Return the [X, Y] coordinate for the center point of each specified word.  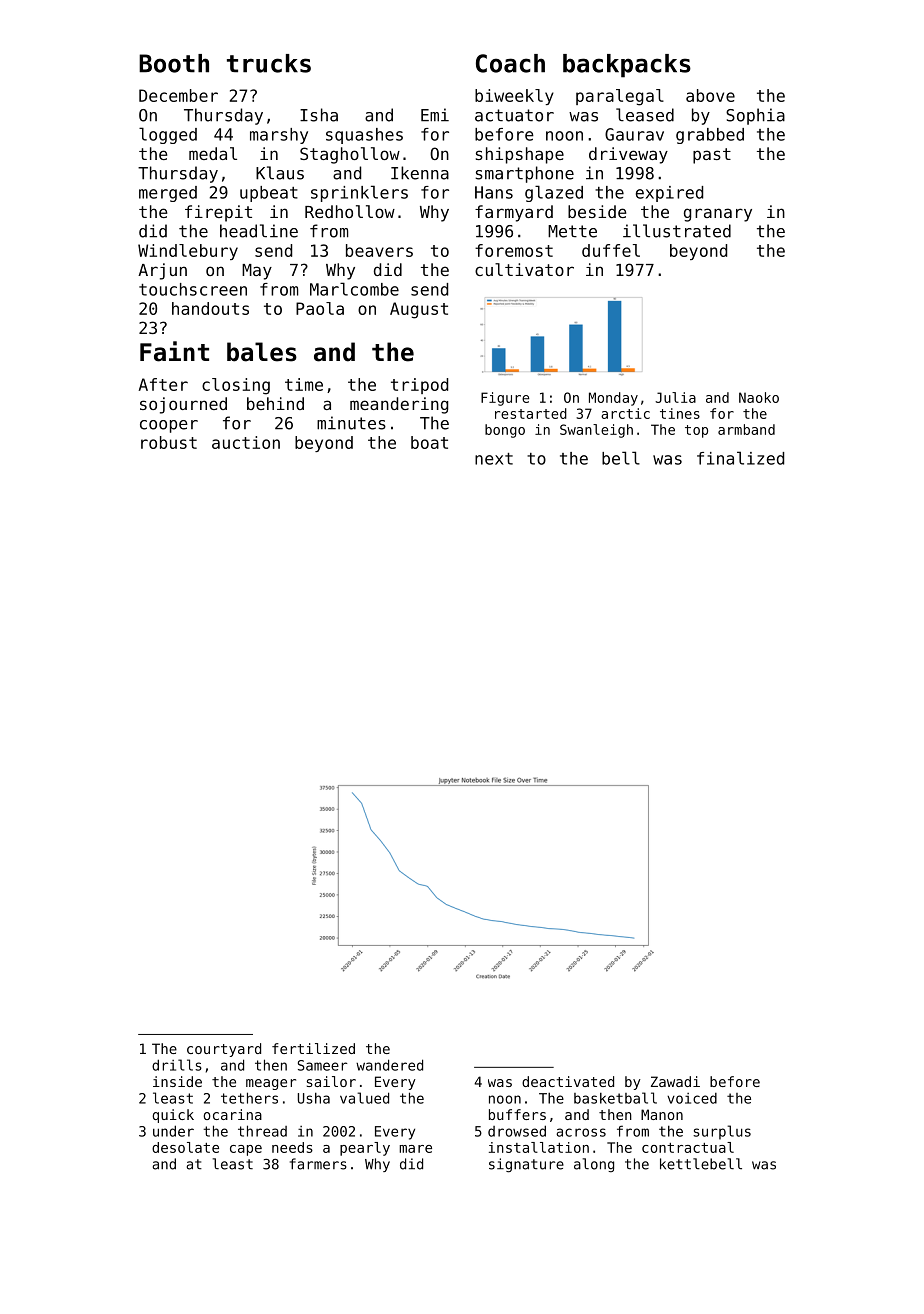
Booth [174, 63]
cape [246, 1150]
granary [718, 215]
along [594, 1165]
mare [415, 1149]
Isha [319, 115]
